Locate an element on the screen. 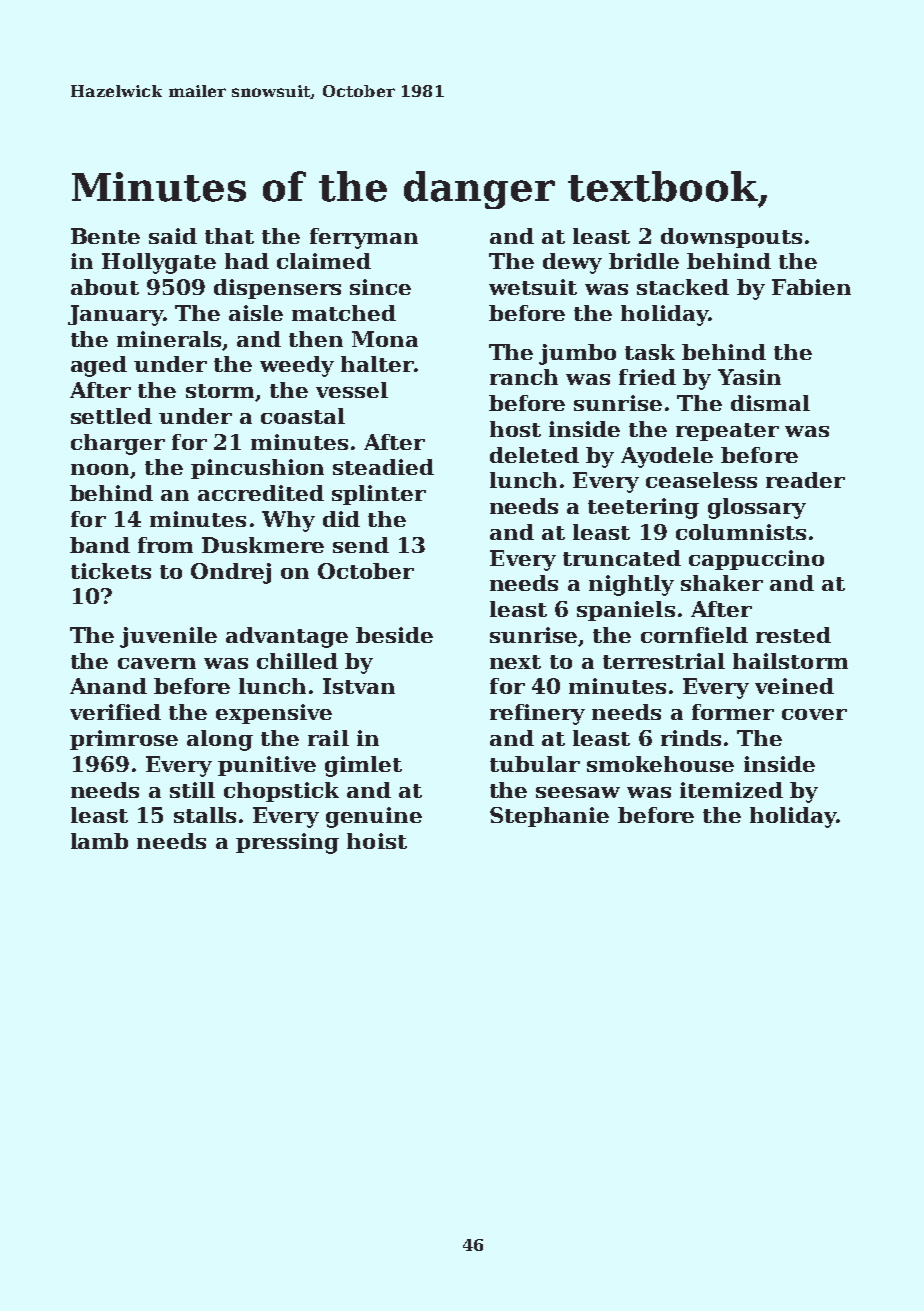  dismal is located at coordinates (770, 403).
